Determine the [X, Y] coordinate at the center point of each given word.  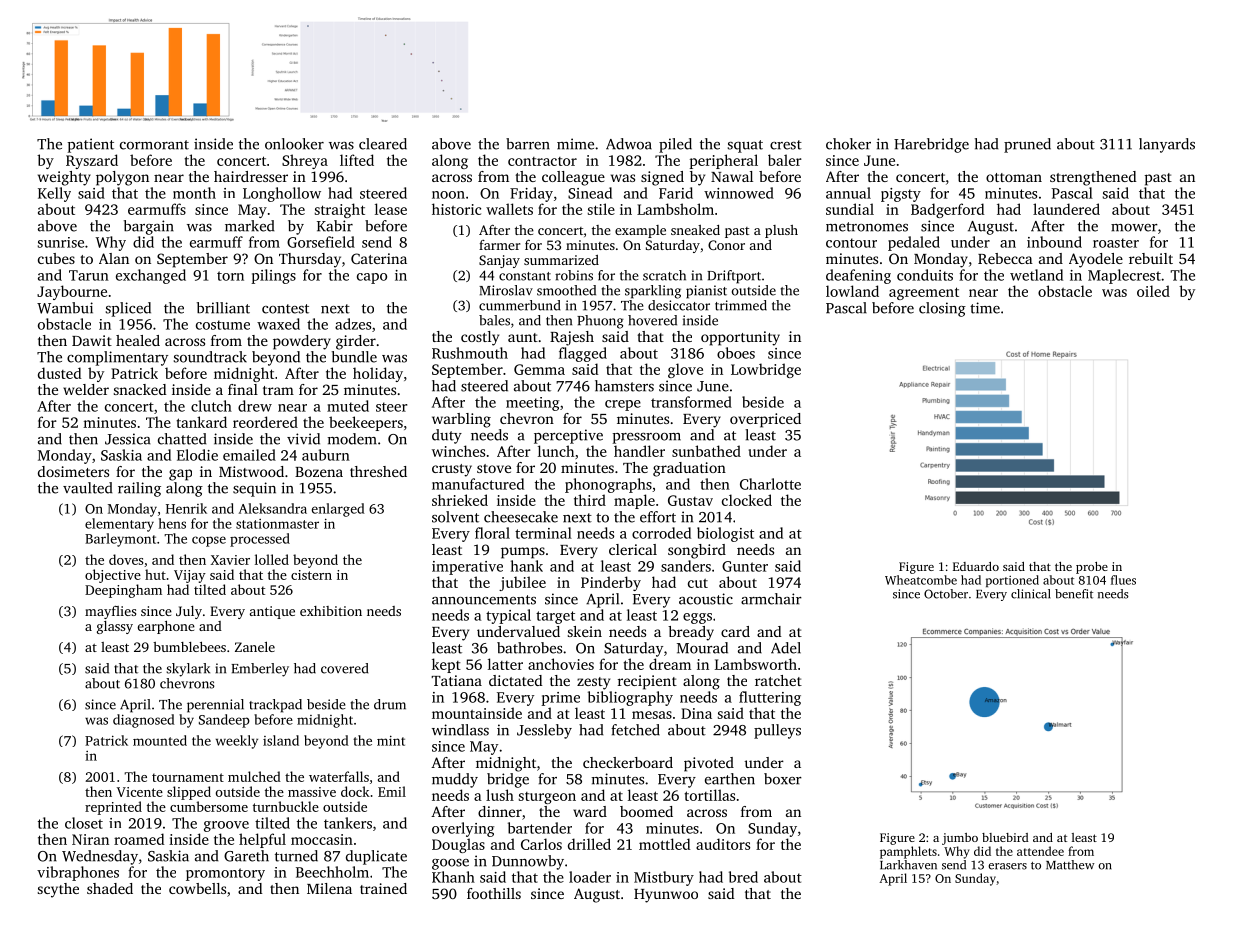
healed [138, 340]
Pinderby [611, 583]
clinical [1031, 594]
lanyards [1167, 145]
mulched [254, 776]
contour [851, 243]
